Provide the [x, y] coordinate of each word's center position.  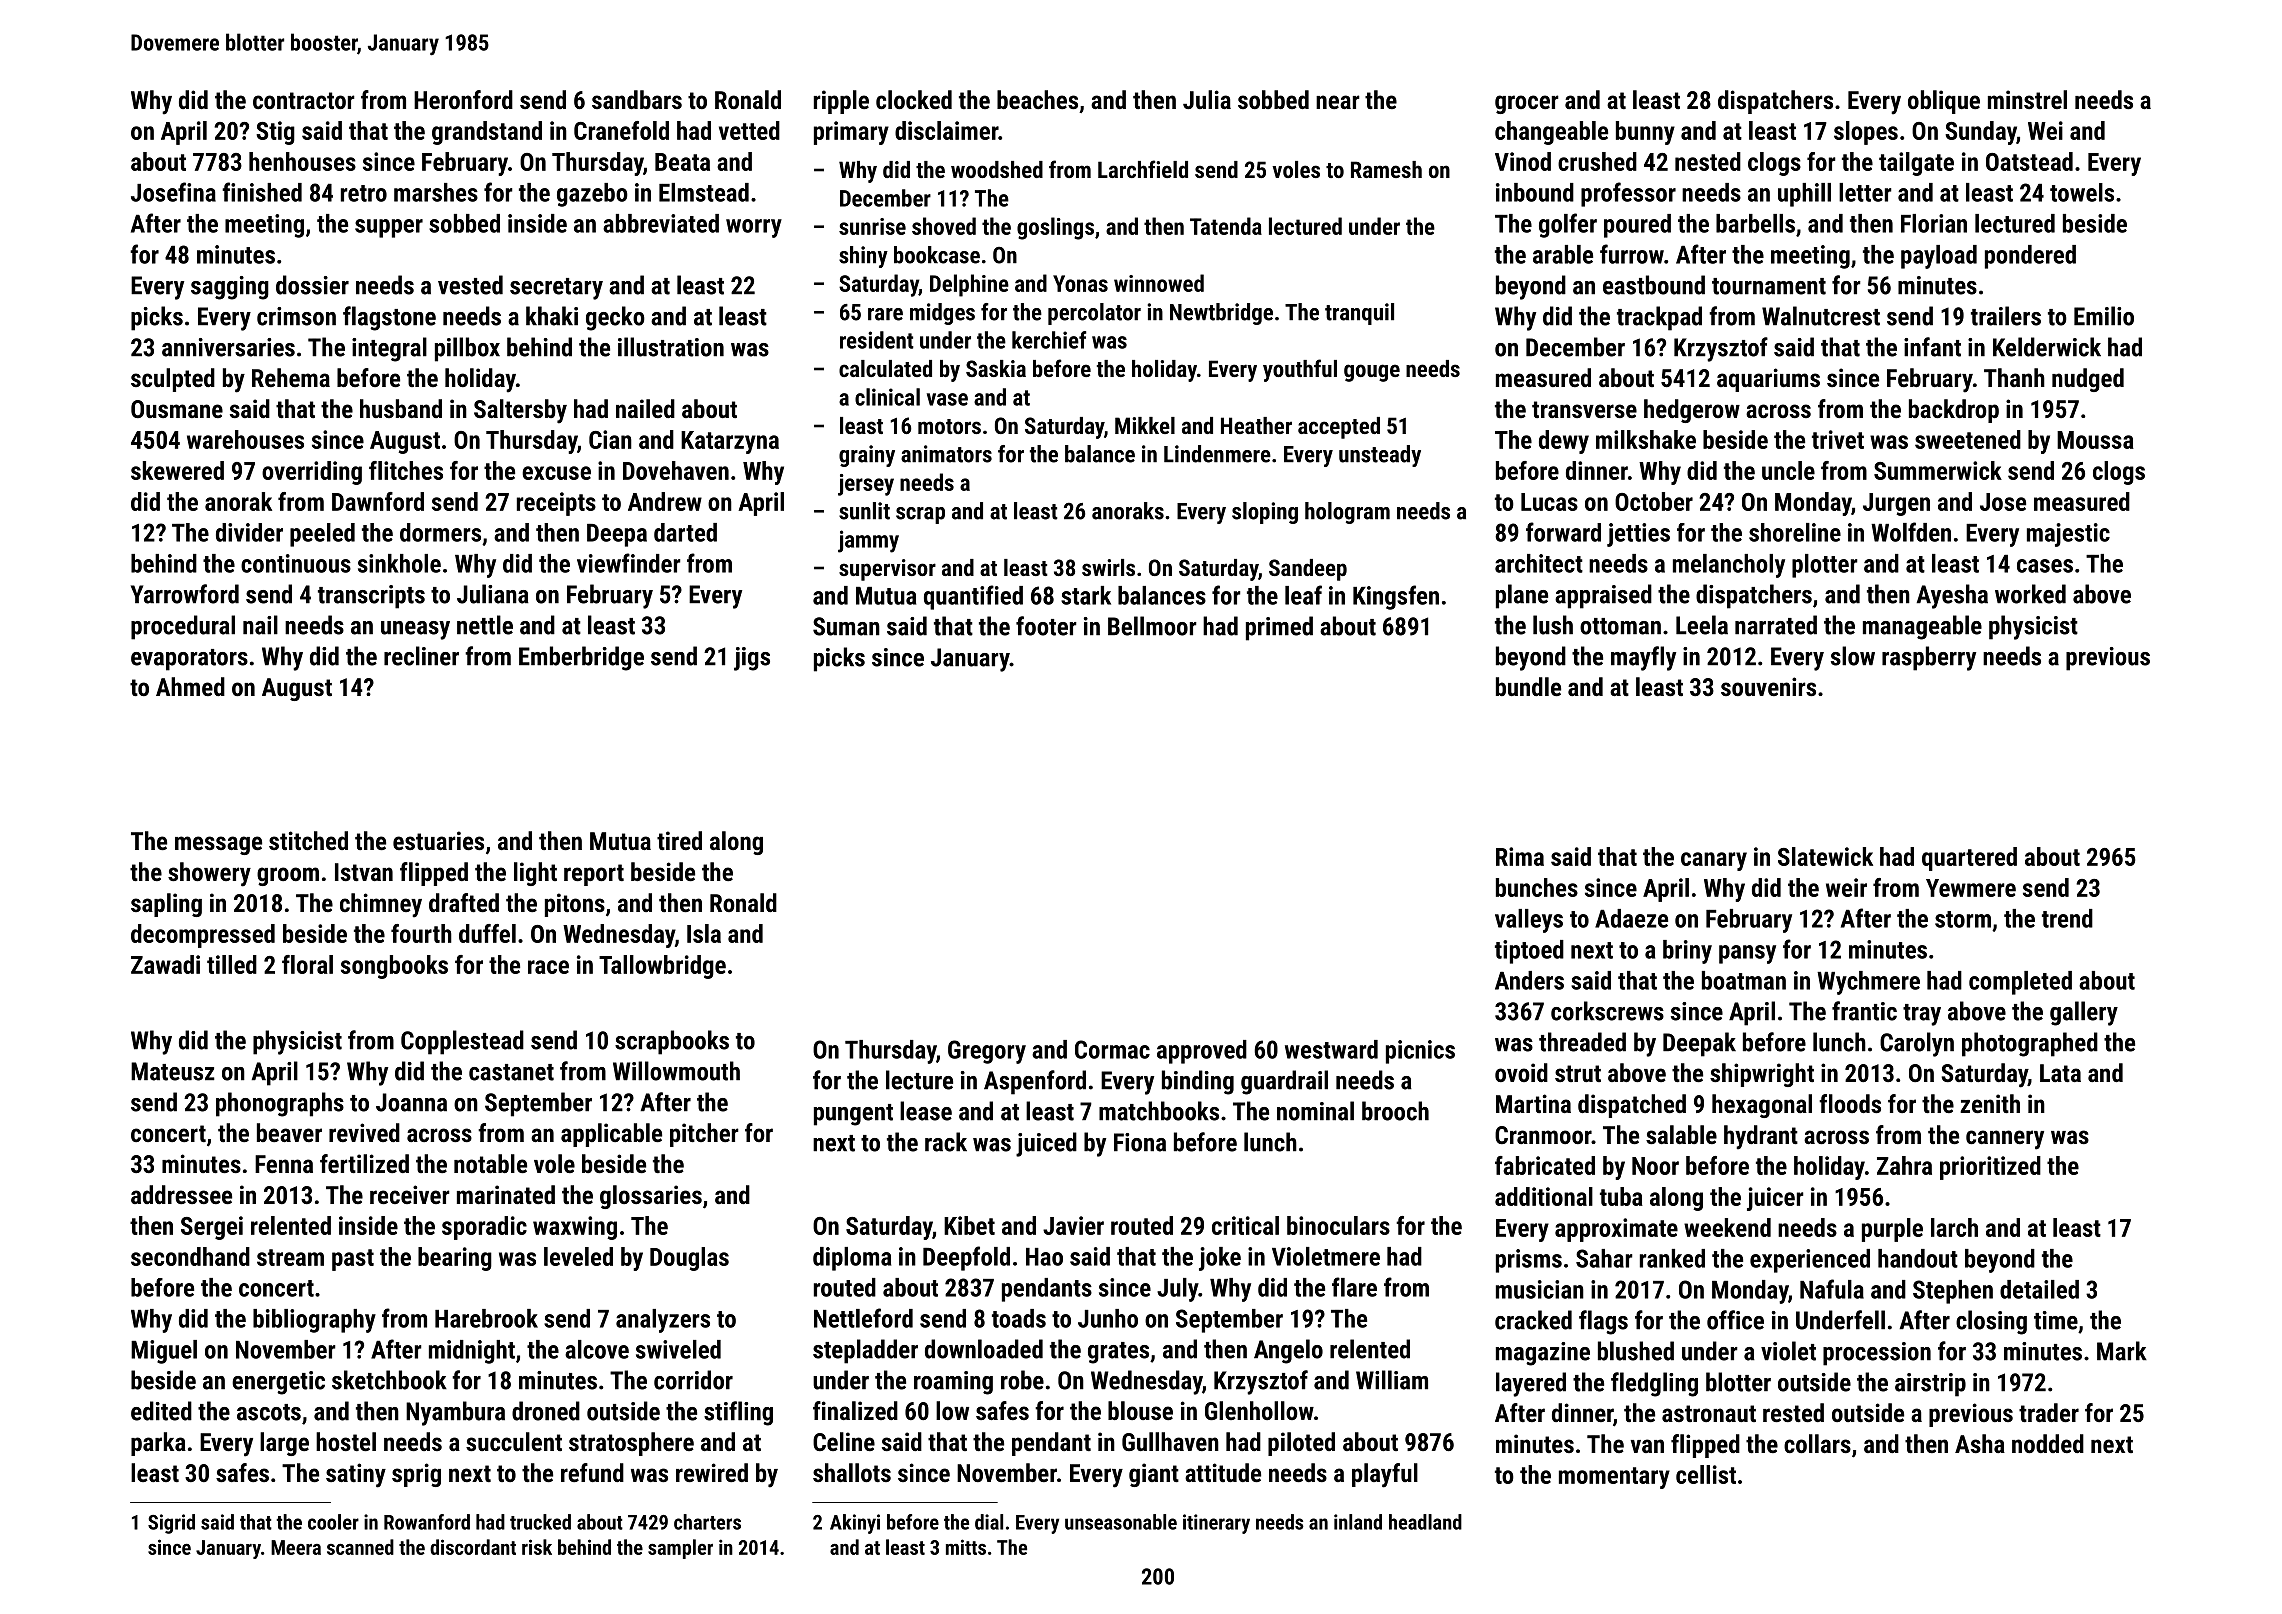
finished [262, 192]
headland [1425, 1522]
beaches [1037, 99]
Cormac [1112, 1049]
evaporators [189, 660]
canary [1714, 861]
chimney [381, 905]
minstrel [2027, 99]
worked [2030, 594]
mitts [966, 1547]
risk [537, 1547]
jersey [866, 485]
